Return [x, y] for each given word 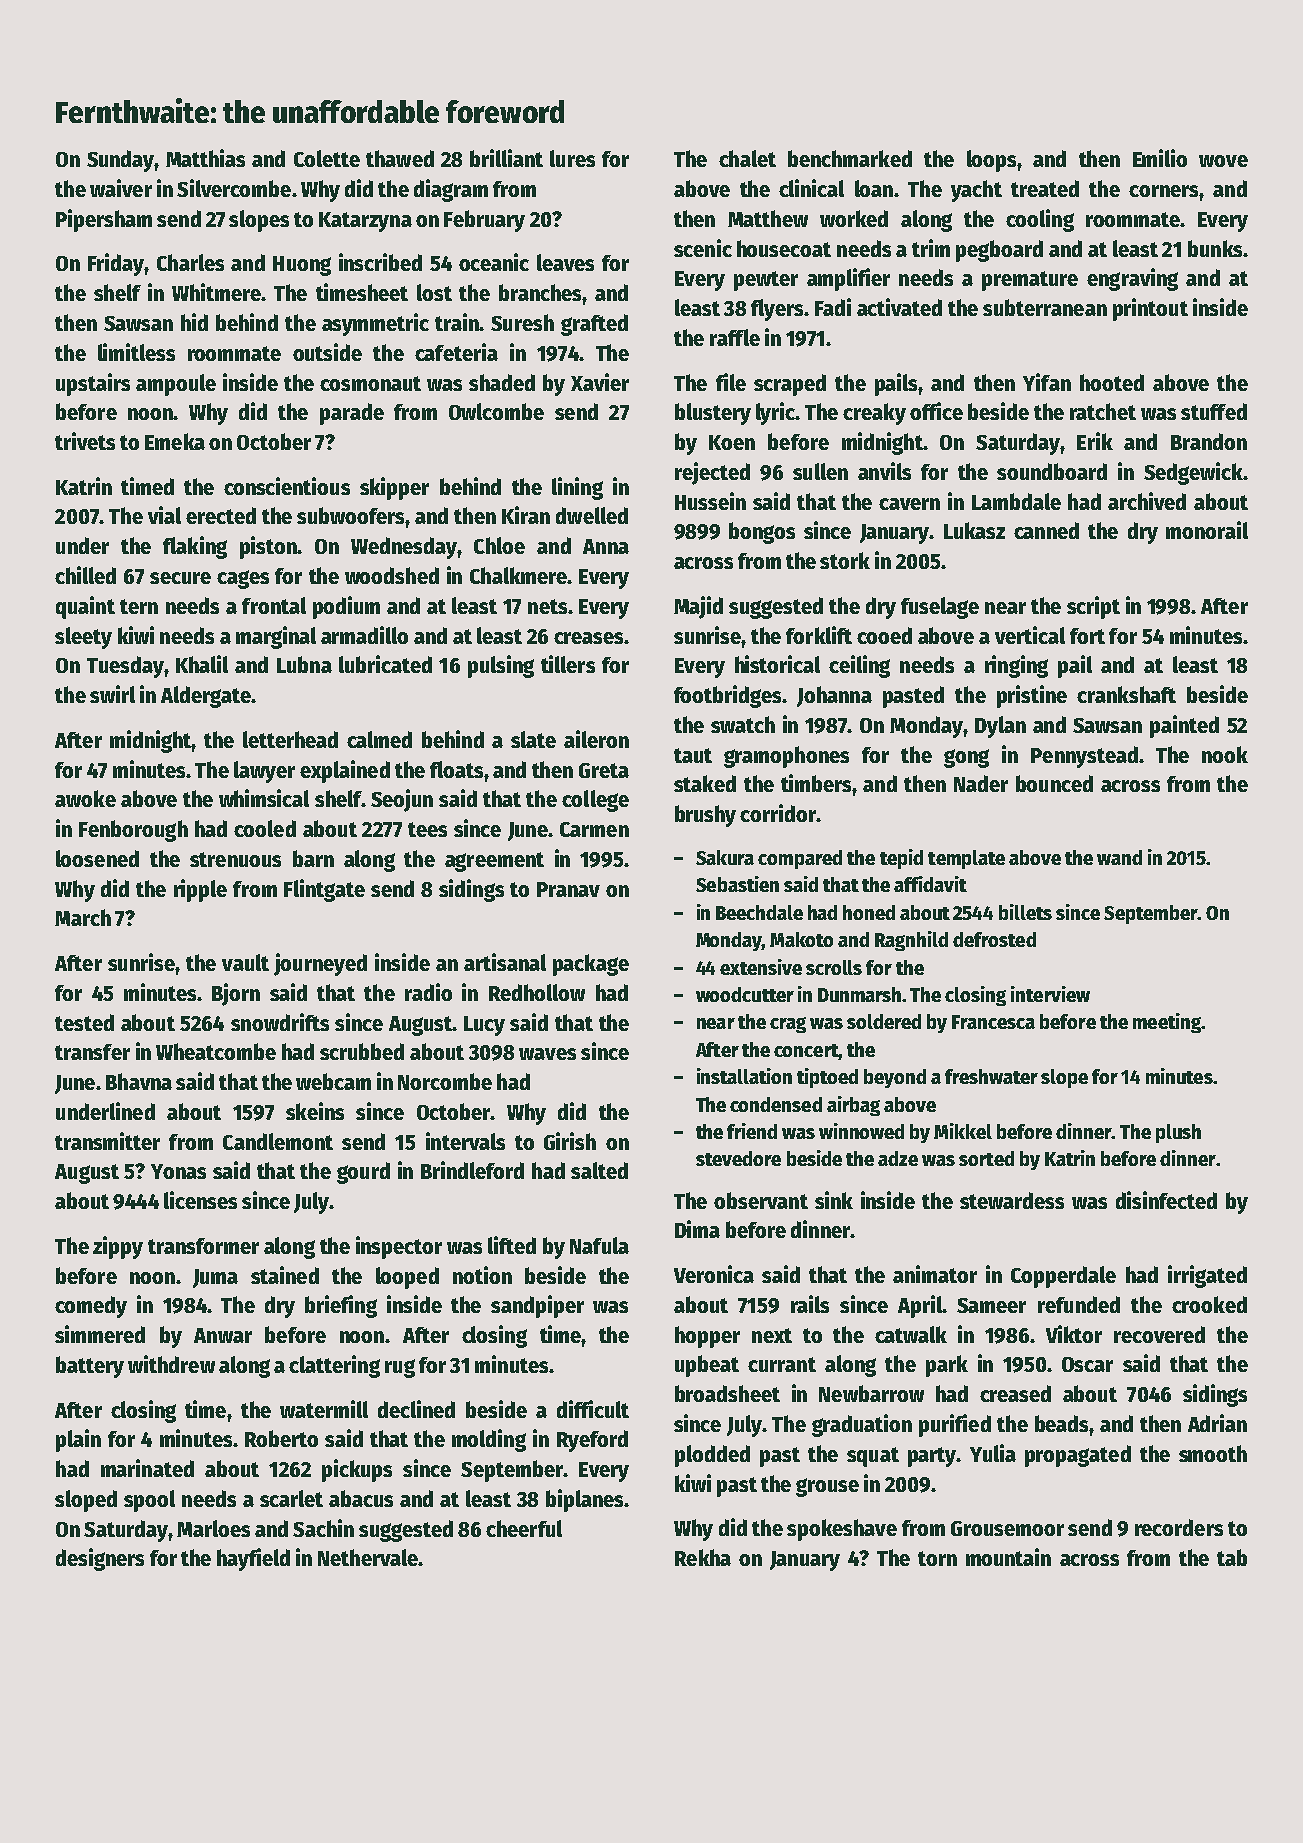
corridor [778, 813]
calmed [379, 739]
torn [937, 1558]
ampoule [176, 385]
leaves [565, 262]
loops [991, 161]
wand [1119, 857]
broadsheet [727, 1393]
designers [100, 1559]
